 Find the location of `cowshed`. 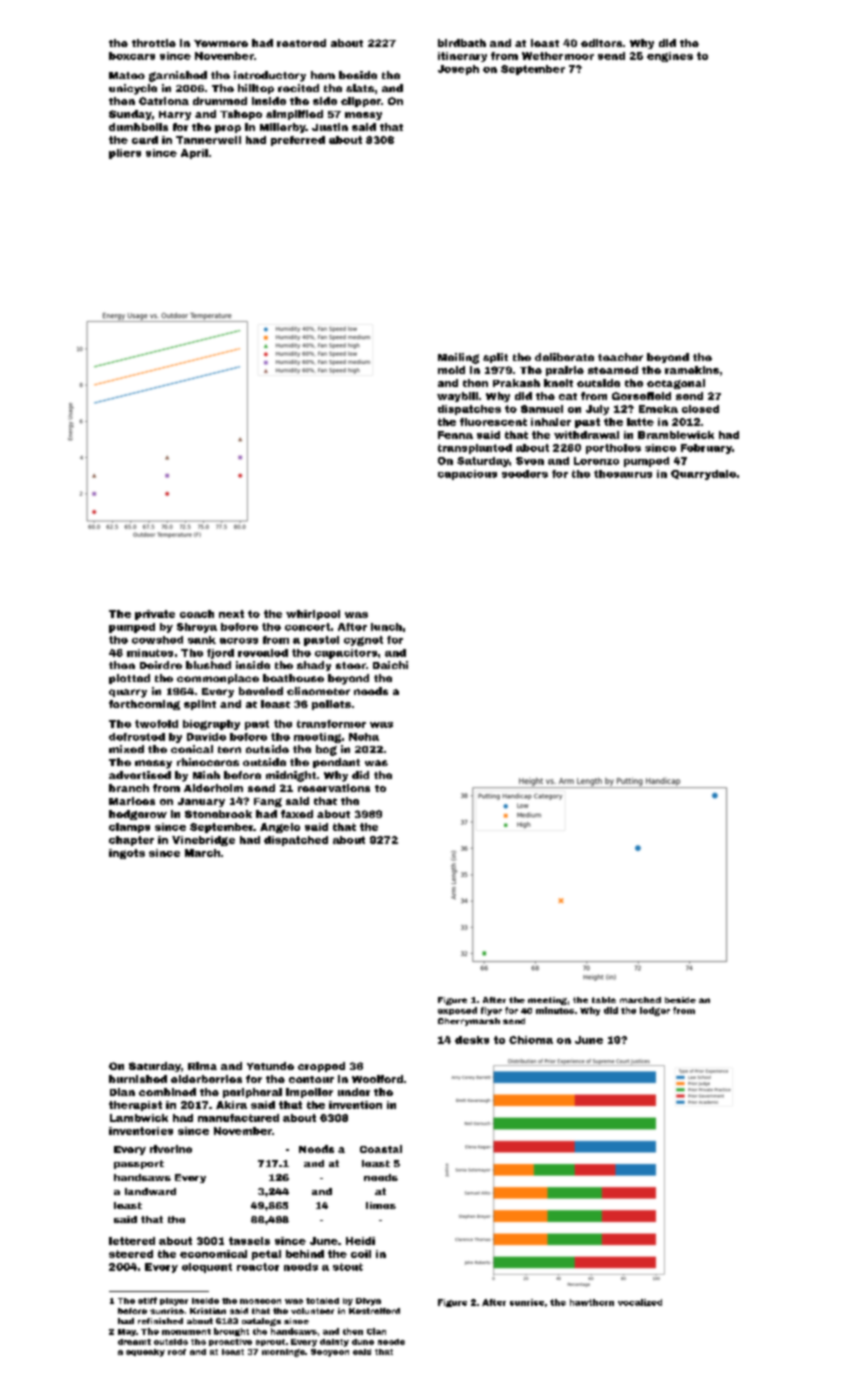

cowshed is located at coordinates (157, 640).
